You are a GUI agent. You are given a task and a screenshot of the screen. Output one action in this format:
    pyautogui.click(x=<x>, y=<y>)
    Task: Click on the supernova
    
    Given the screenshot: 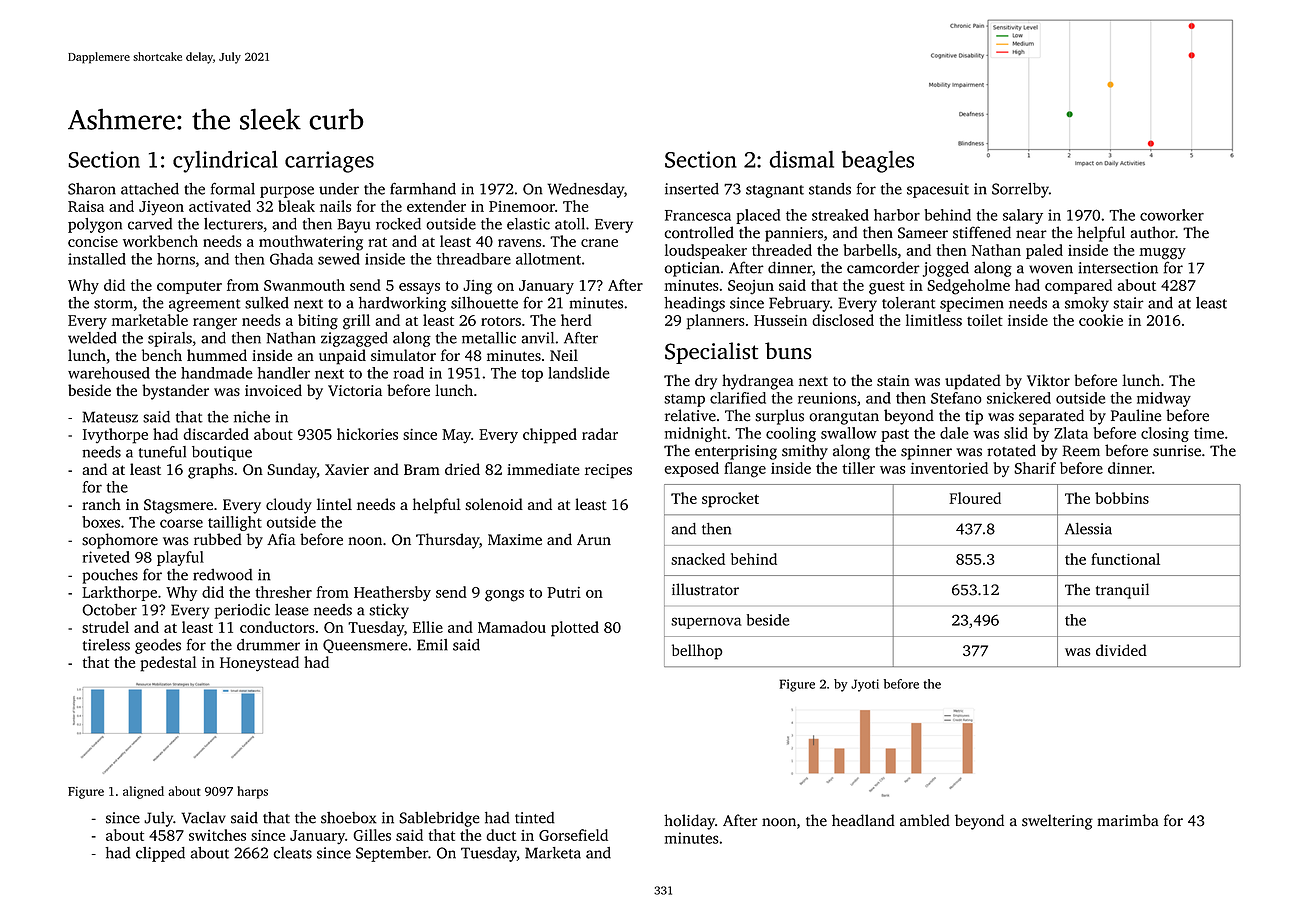 What is the action you would take?
    pyautogui.click(x=706, y=623)
